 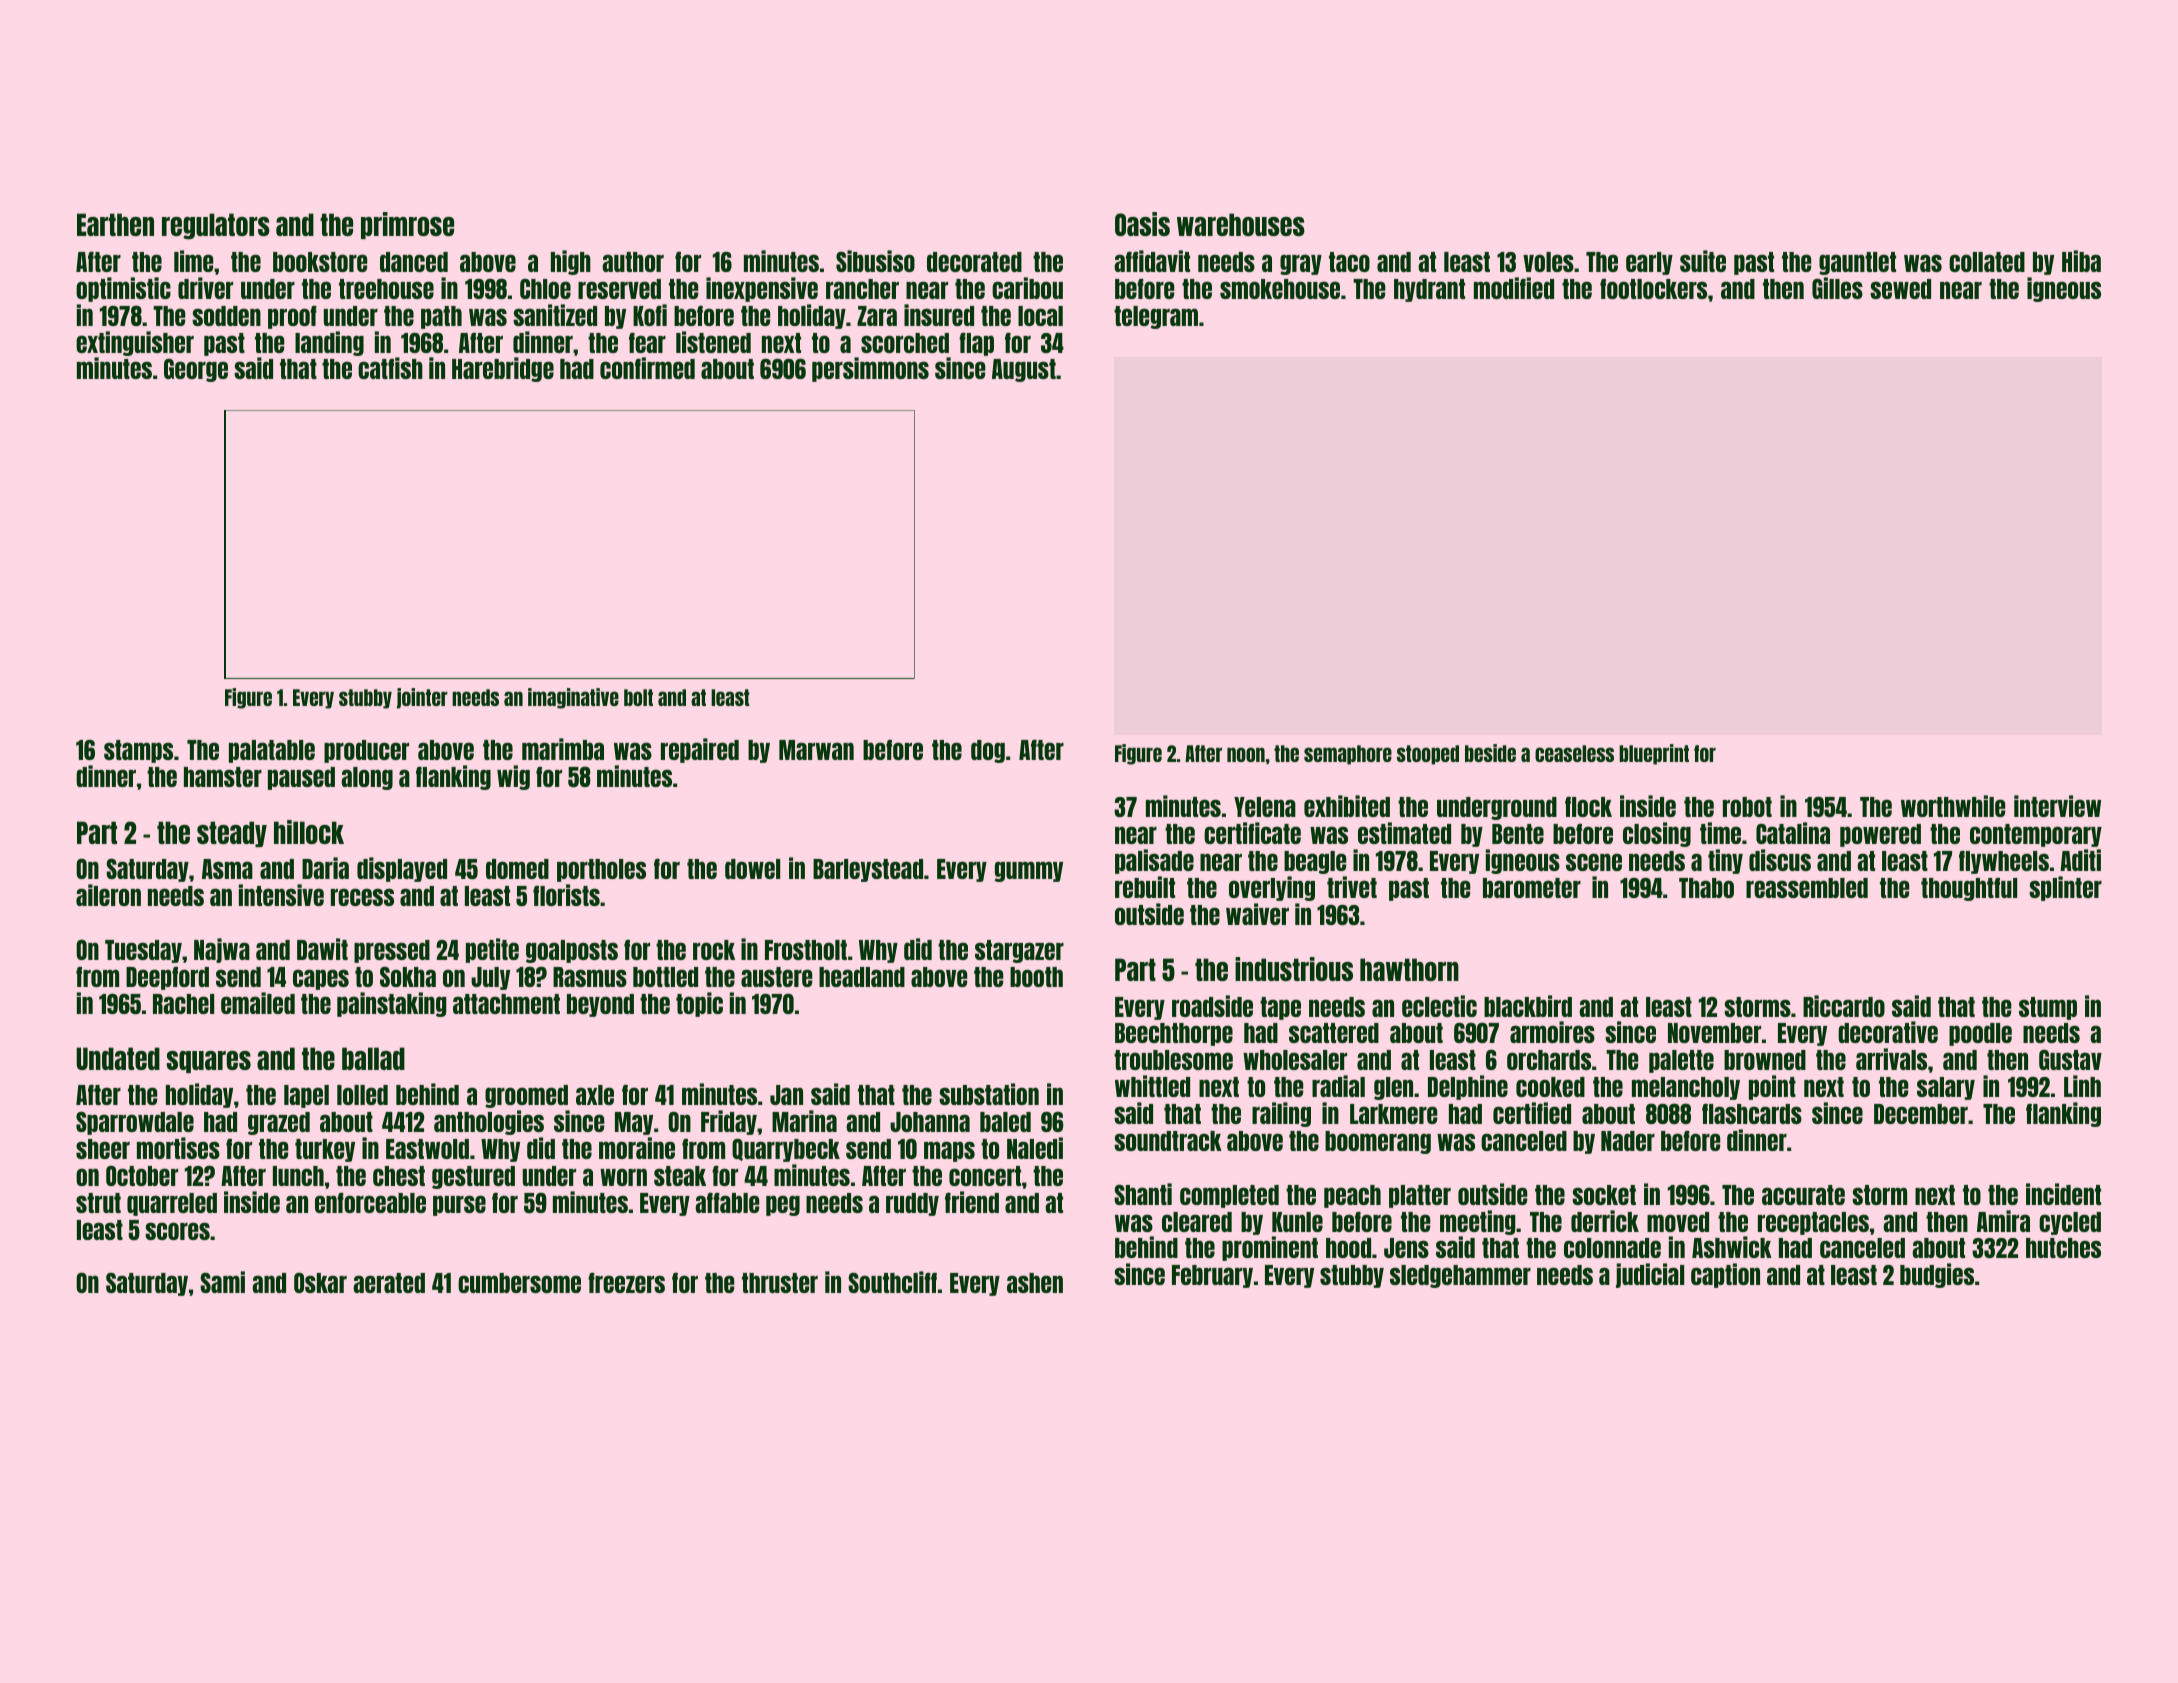 I want to click on robot, so click(x=1747, y=807).
